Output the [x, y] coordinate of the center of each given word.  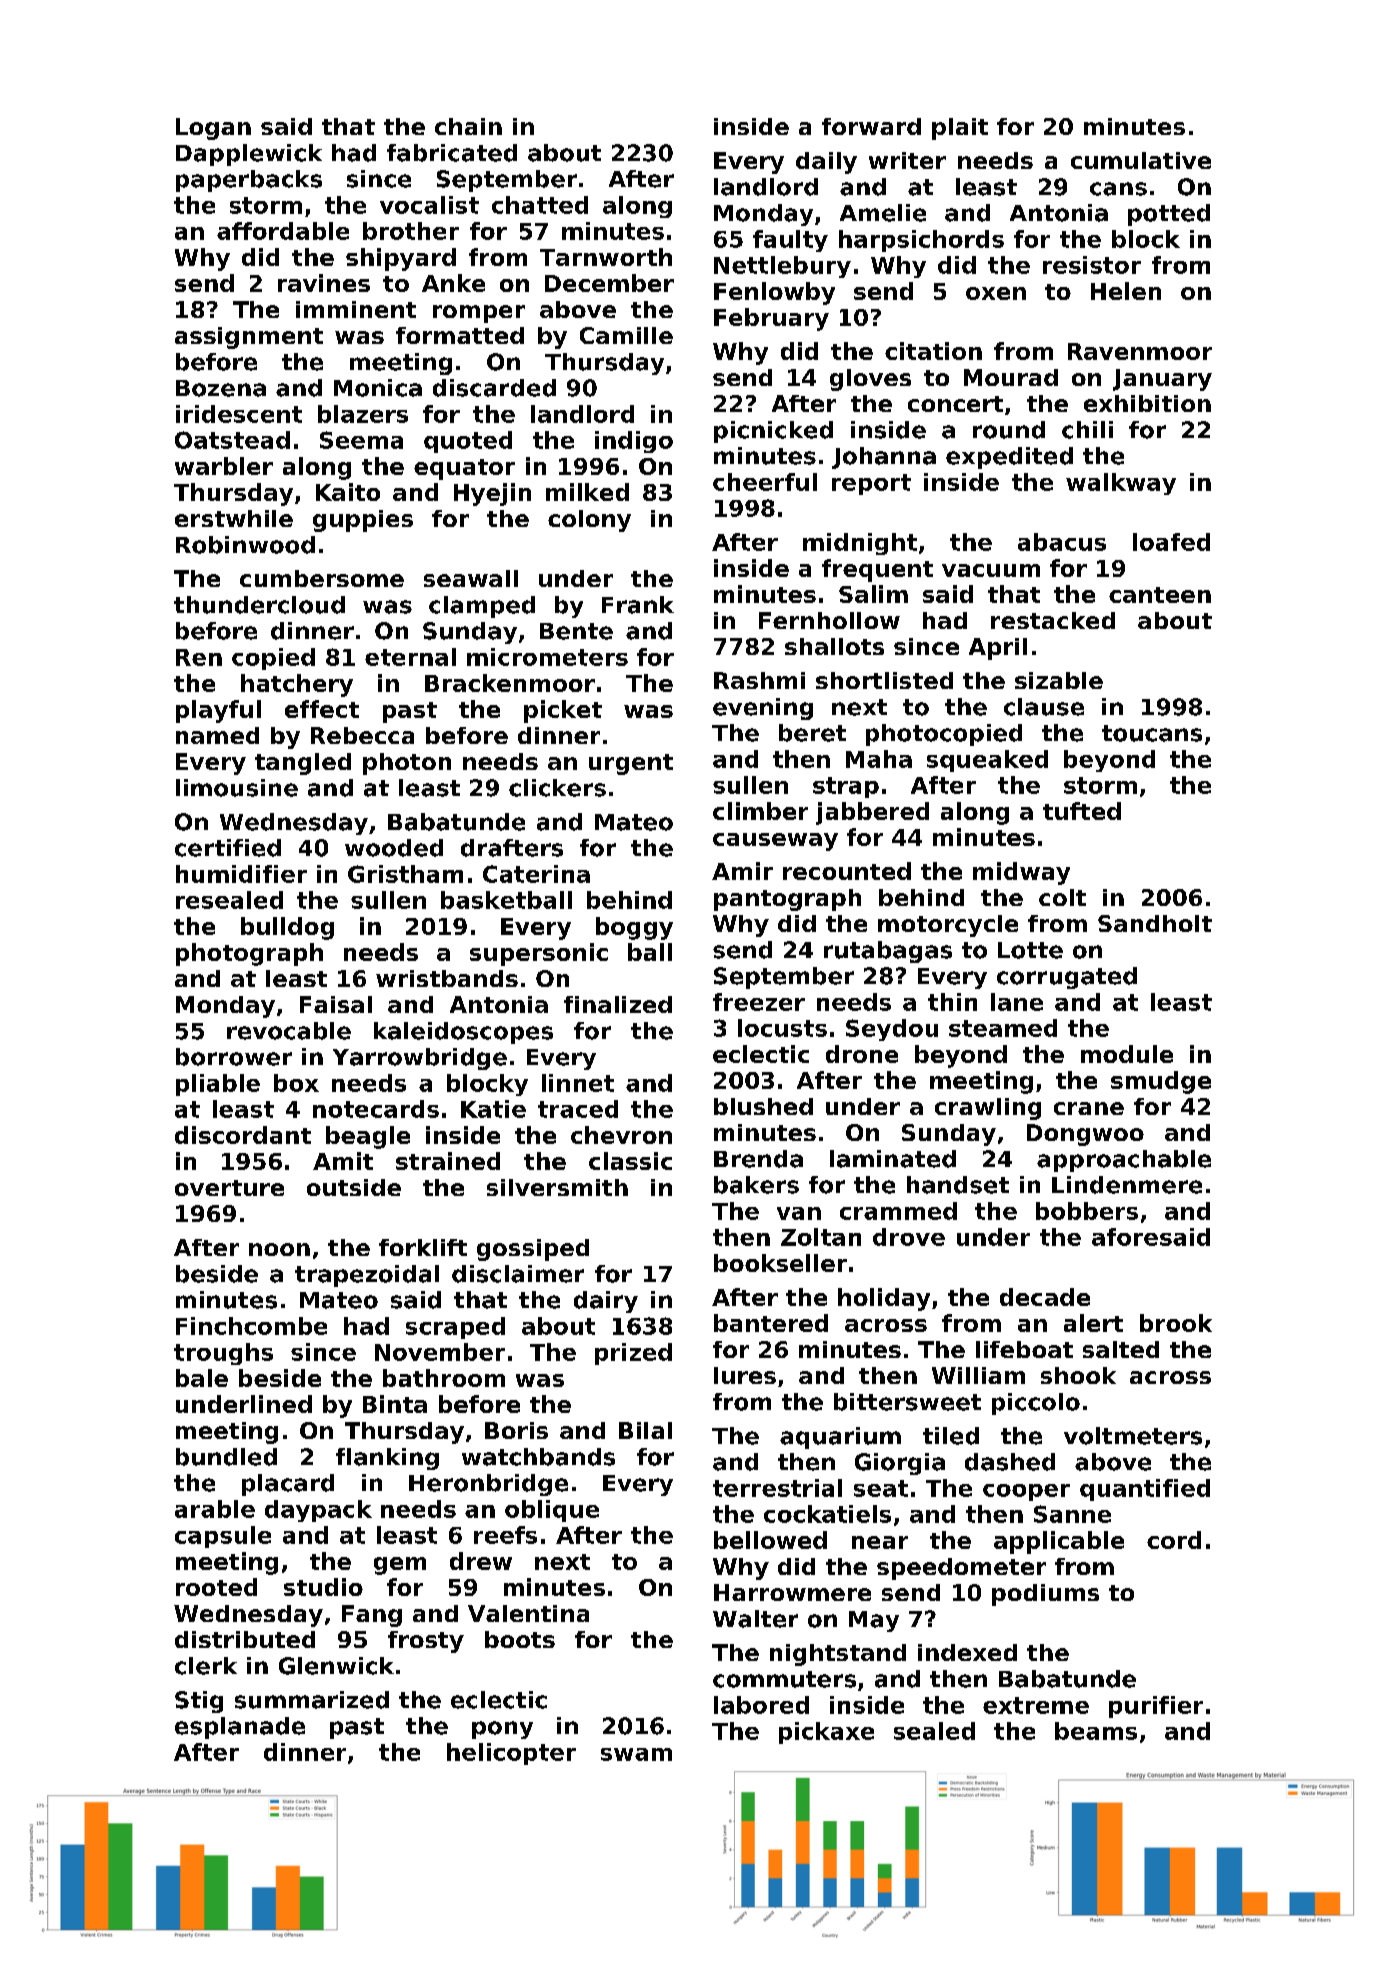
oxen [996, 293]
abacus [1062, 542]
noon [279, 1249]
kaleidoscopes [463, 1033]
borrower [234, 1057]
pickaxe [826, 1733]
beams [1096, 1731]
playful [218, 711]
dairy [606, 1302]
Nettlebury [782, 267]
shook [1078, 1375]
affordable [283, 231]
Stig [199, 1702]
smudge [1161, 1082]
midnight [860, 544]
